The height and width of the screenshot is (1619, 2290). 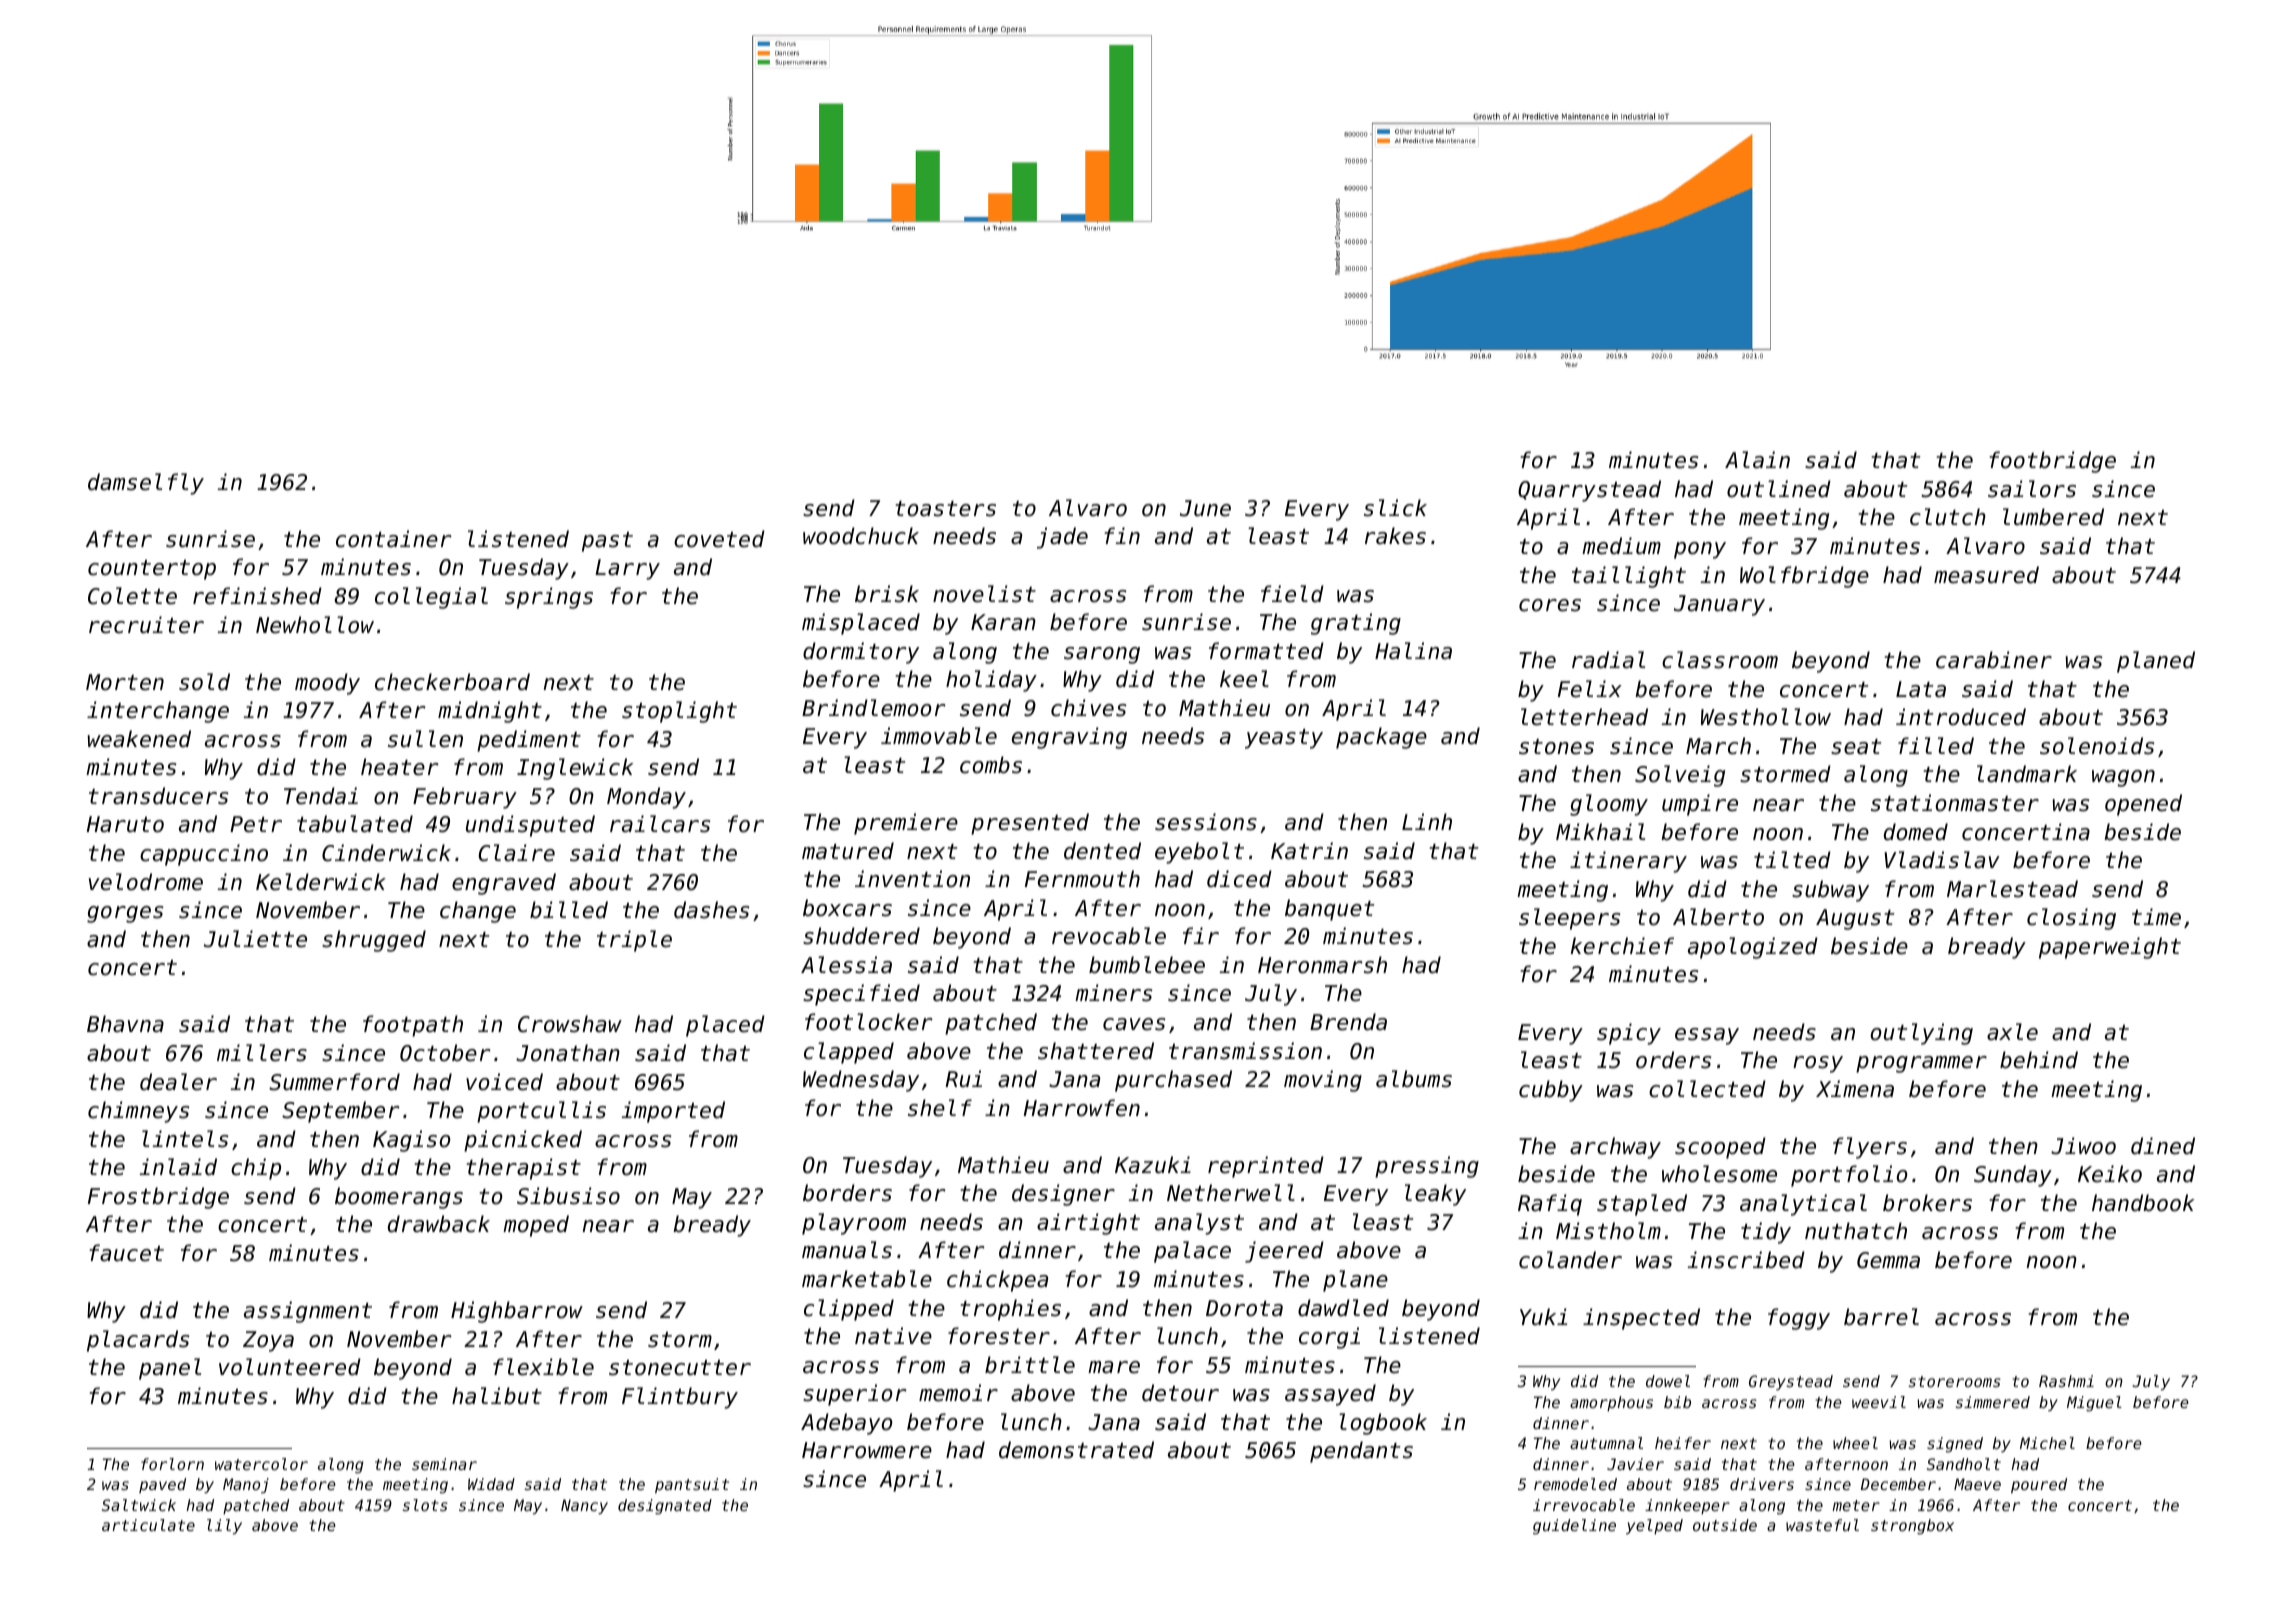 What do you see at coordinates (255, 939) in the screenshot?
I see `Juliette` at bounding box center [255, 939].
